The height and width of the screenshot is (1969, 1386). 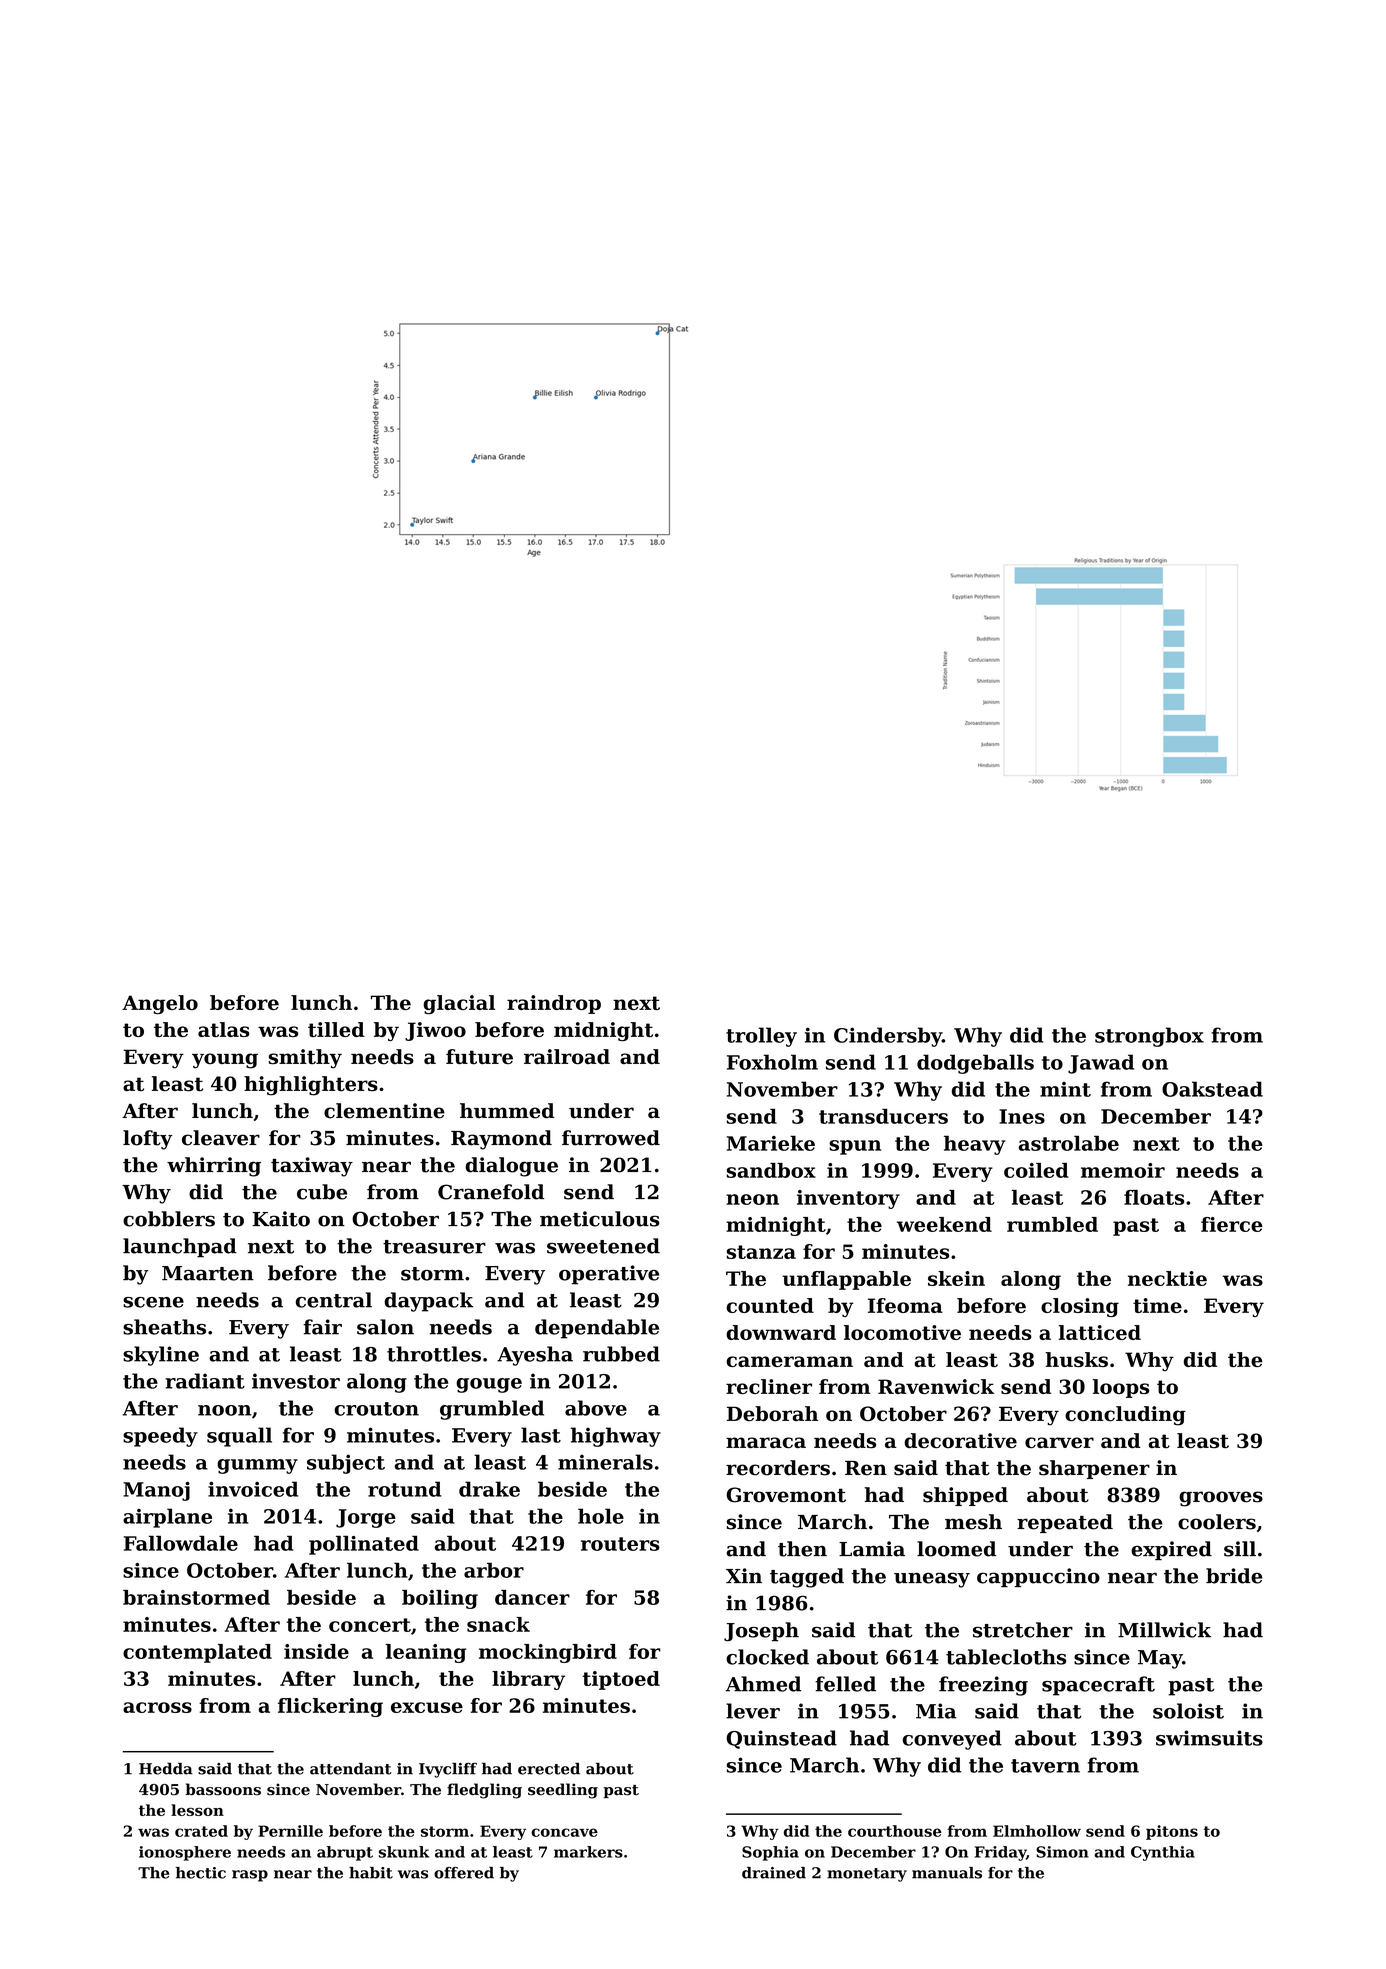 What do you see at coordinates (161, 1356) in the screenshot?
I see `skyline` at bounding box center [161, 1356].
